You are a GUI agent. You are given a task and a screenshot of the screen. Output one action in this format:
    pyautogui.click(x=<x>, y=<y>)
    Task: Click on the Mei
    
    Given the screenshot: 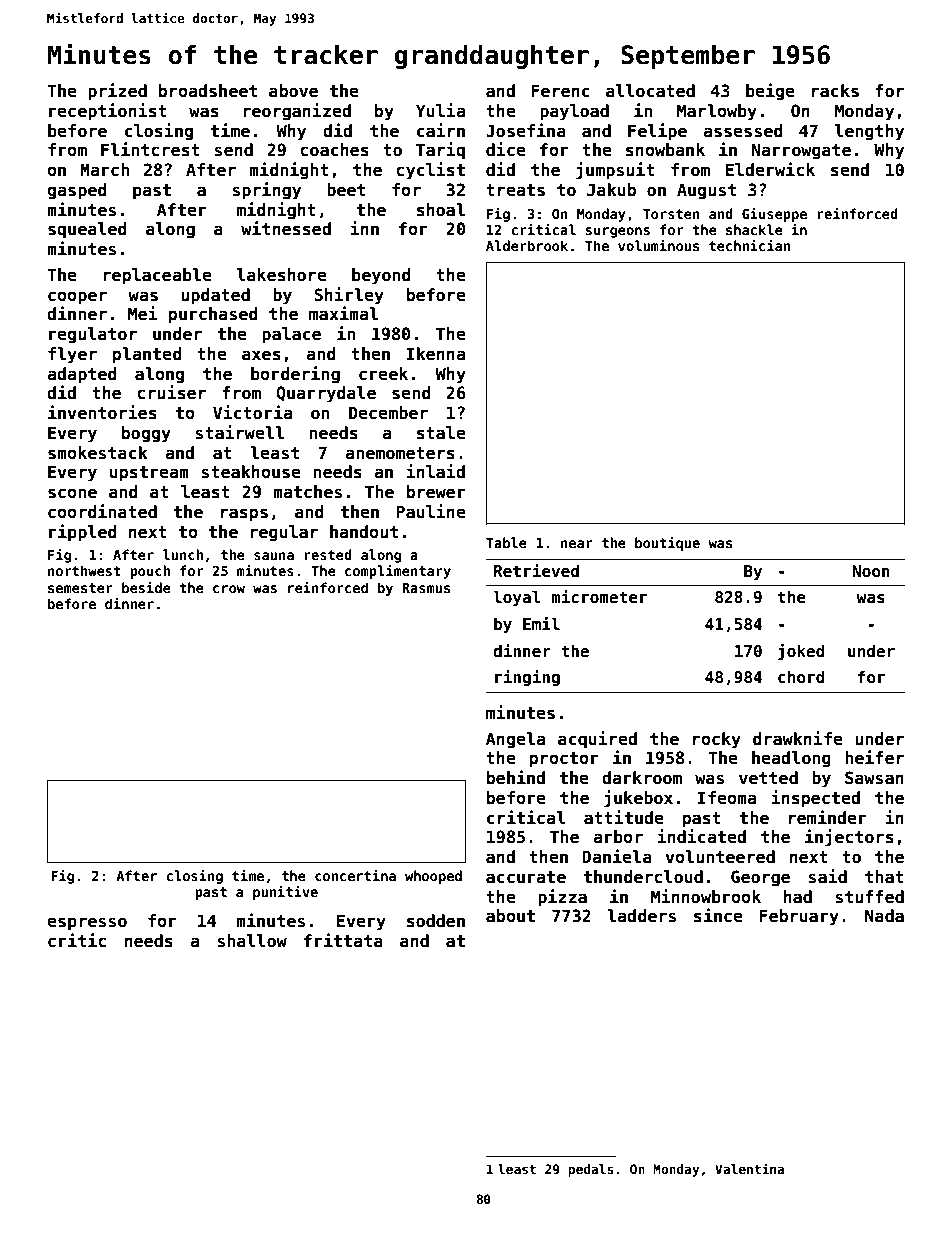 What is the action you would take?
    pyautogui.click(x=143, y=313)
